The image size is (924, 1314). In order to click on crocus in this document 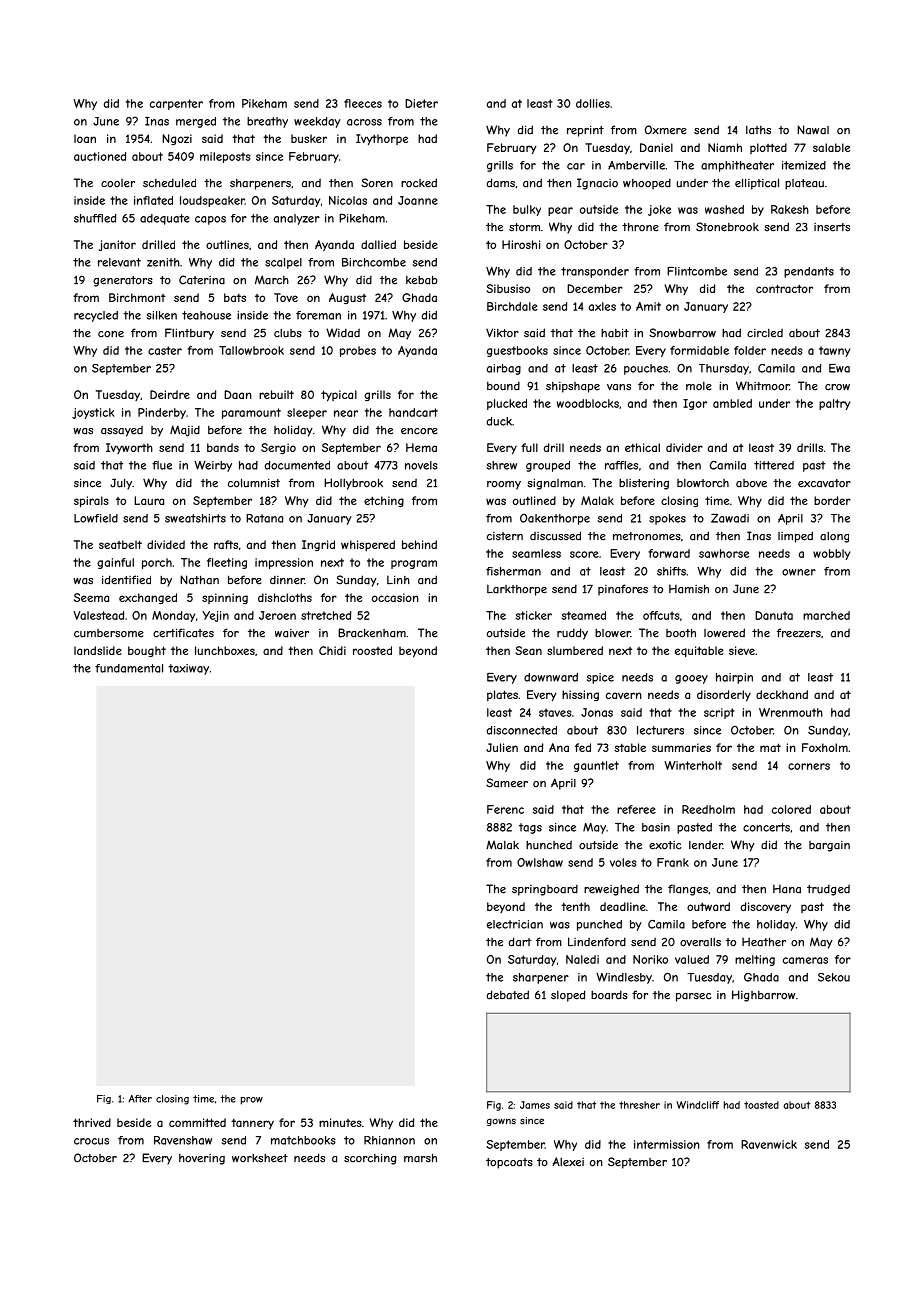, I will do `click(91, 1141)`.
